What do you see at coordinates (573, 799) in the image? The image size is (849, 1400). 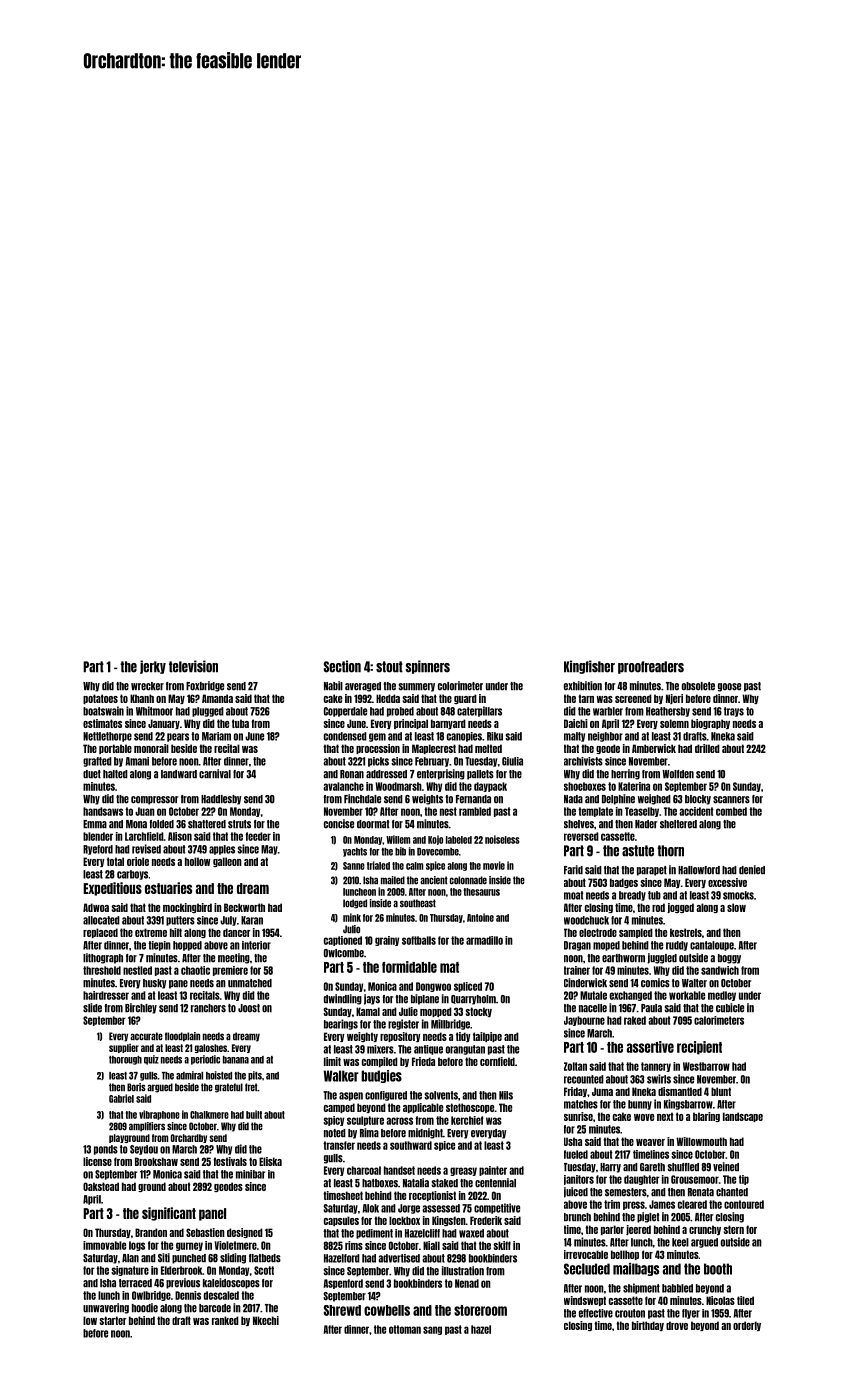 I see `Nada` at bounding box center [573, 799].
